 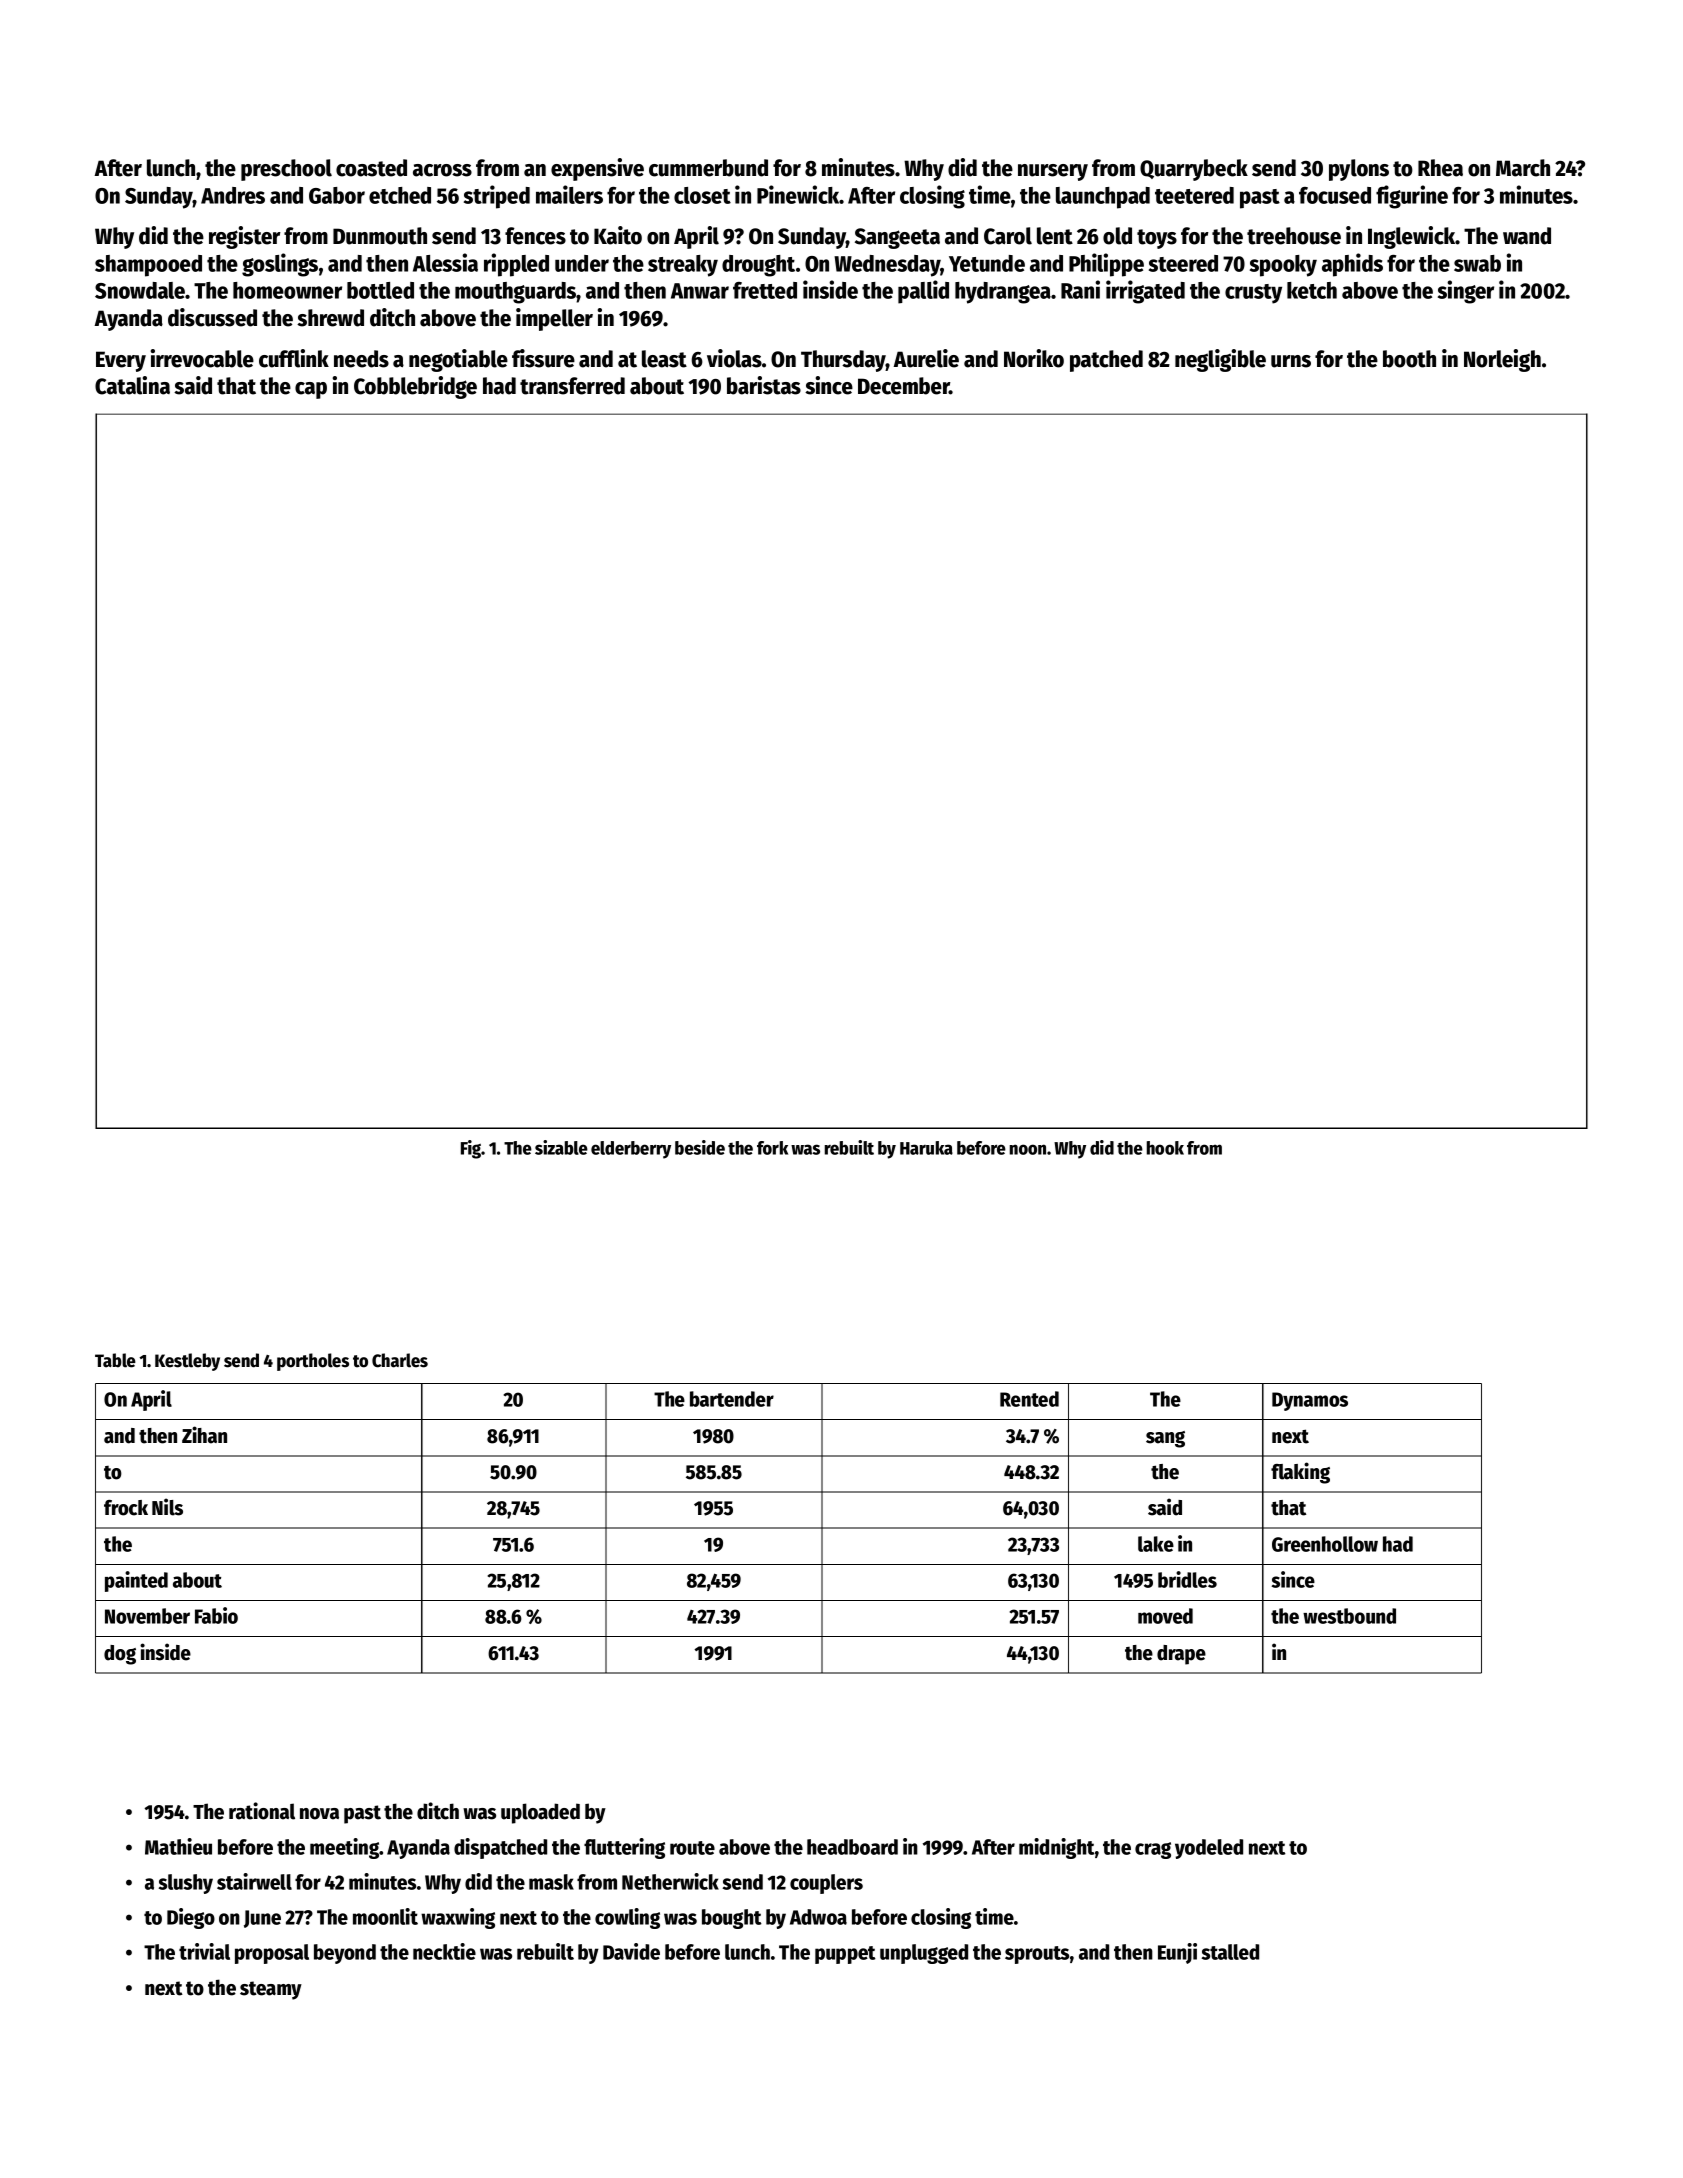 What do you see at coordinates (294, 358) in the screenshot?
I see `cufflink` at bounding box center [294, 358].
